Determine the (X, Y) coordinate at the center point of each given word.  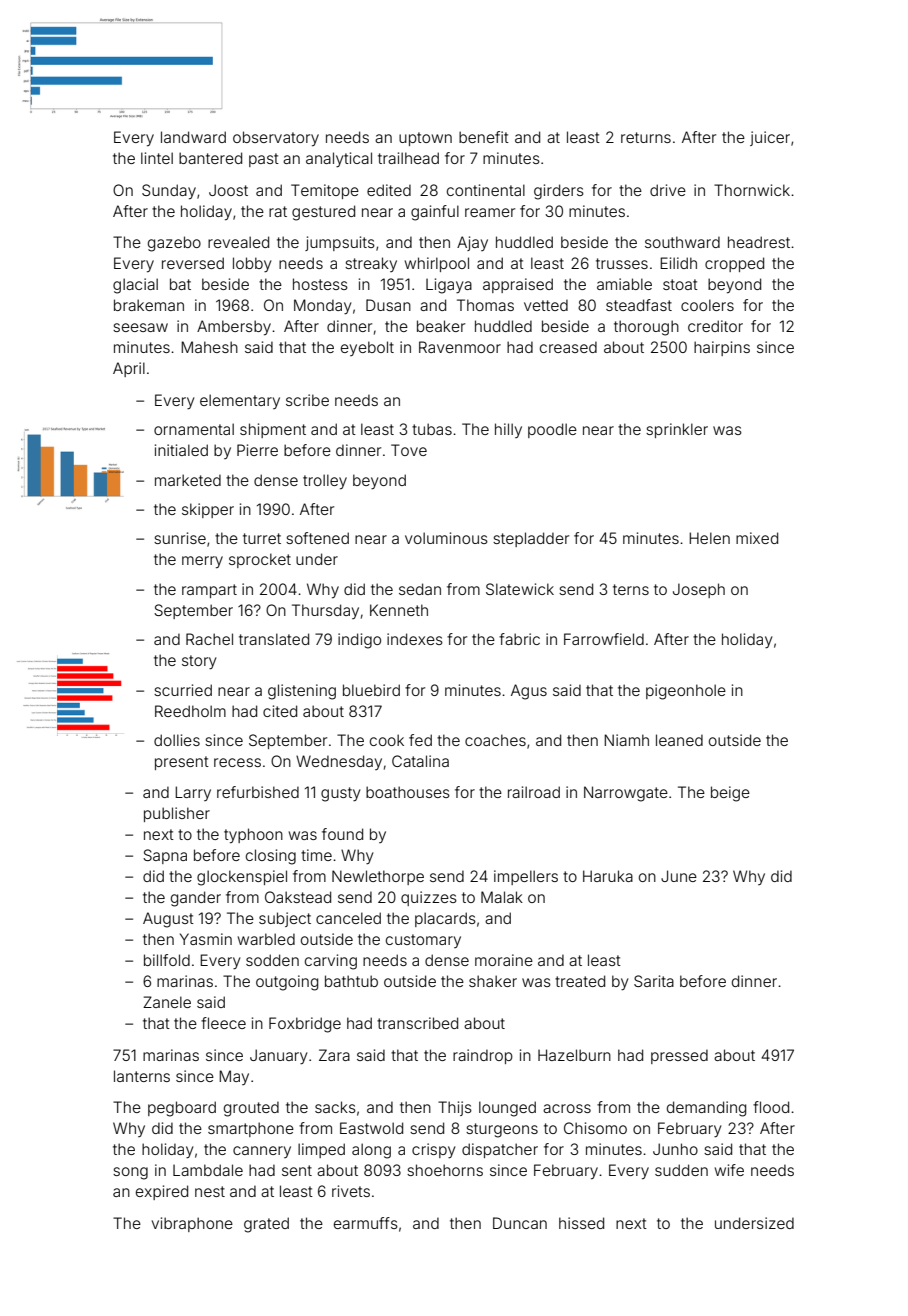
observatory (276, 138)
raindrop (483, 1056)
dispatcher (500, 1150)
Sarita (654, 981)
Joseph (699, 590)
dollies (177, 740)
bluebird (371, 690)
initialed (181, 450)
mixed (757, 538)
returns (646, 137)
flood (771, 1107)
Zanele (167, 1002)
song (130, 1173)
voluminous (446, 538)
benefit (484, 137)
